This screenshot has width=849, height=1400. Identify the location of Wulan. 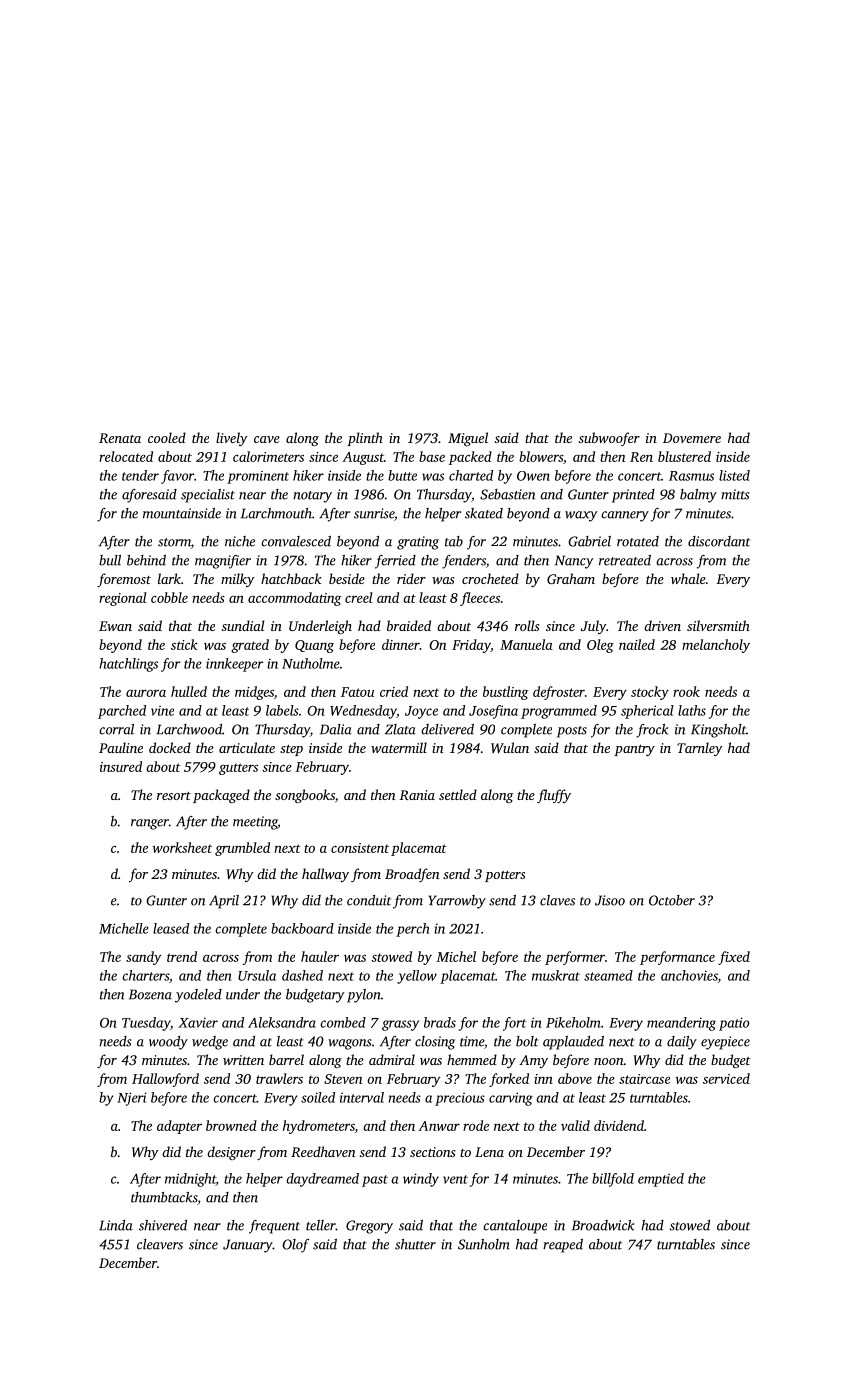
(510, 747).
